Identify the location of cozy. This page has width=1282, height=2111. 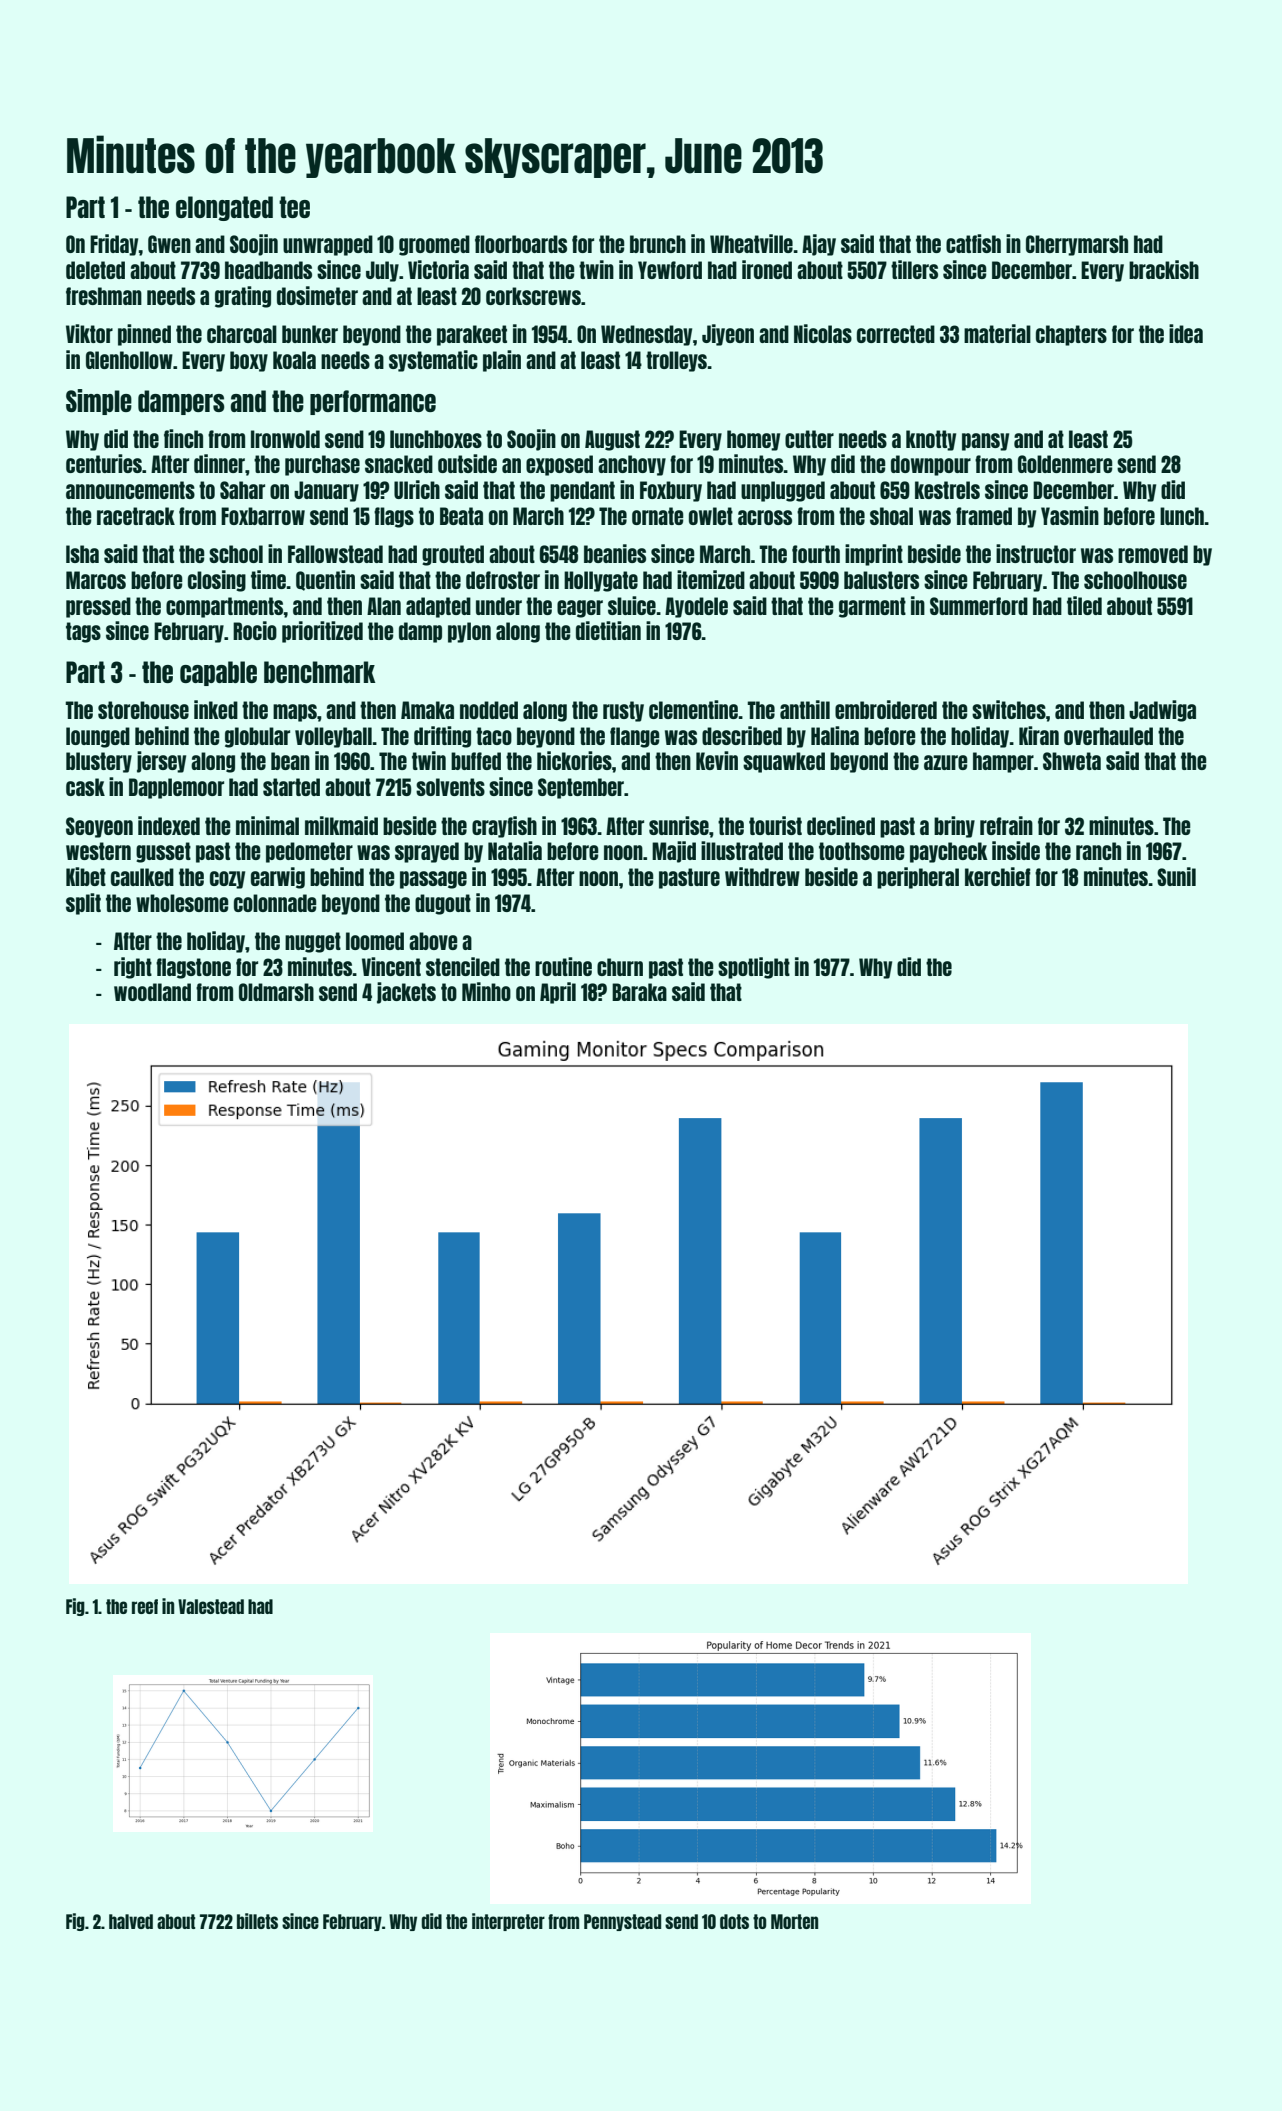
(227, 880).
